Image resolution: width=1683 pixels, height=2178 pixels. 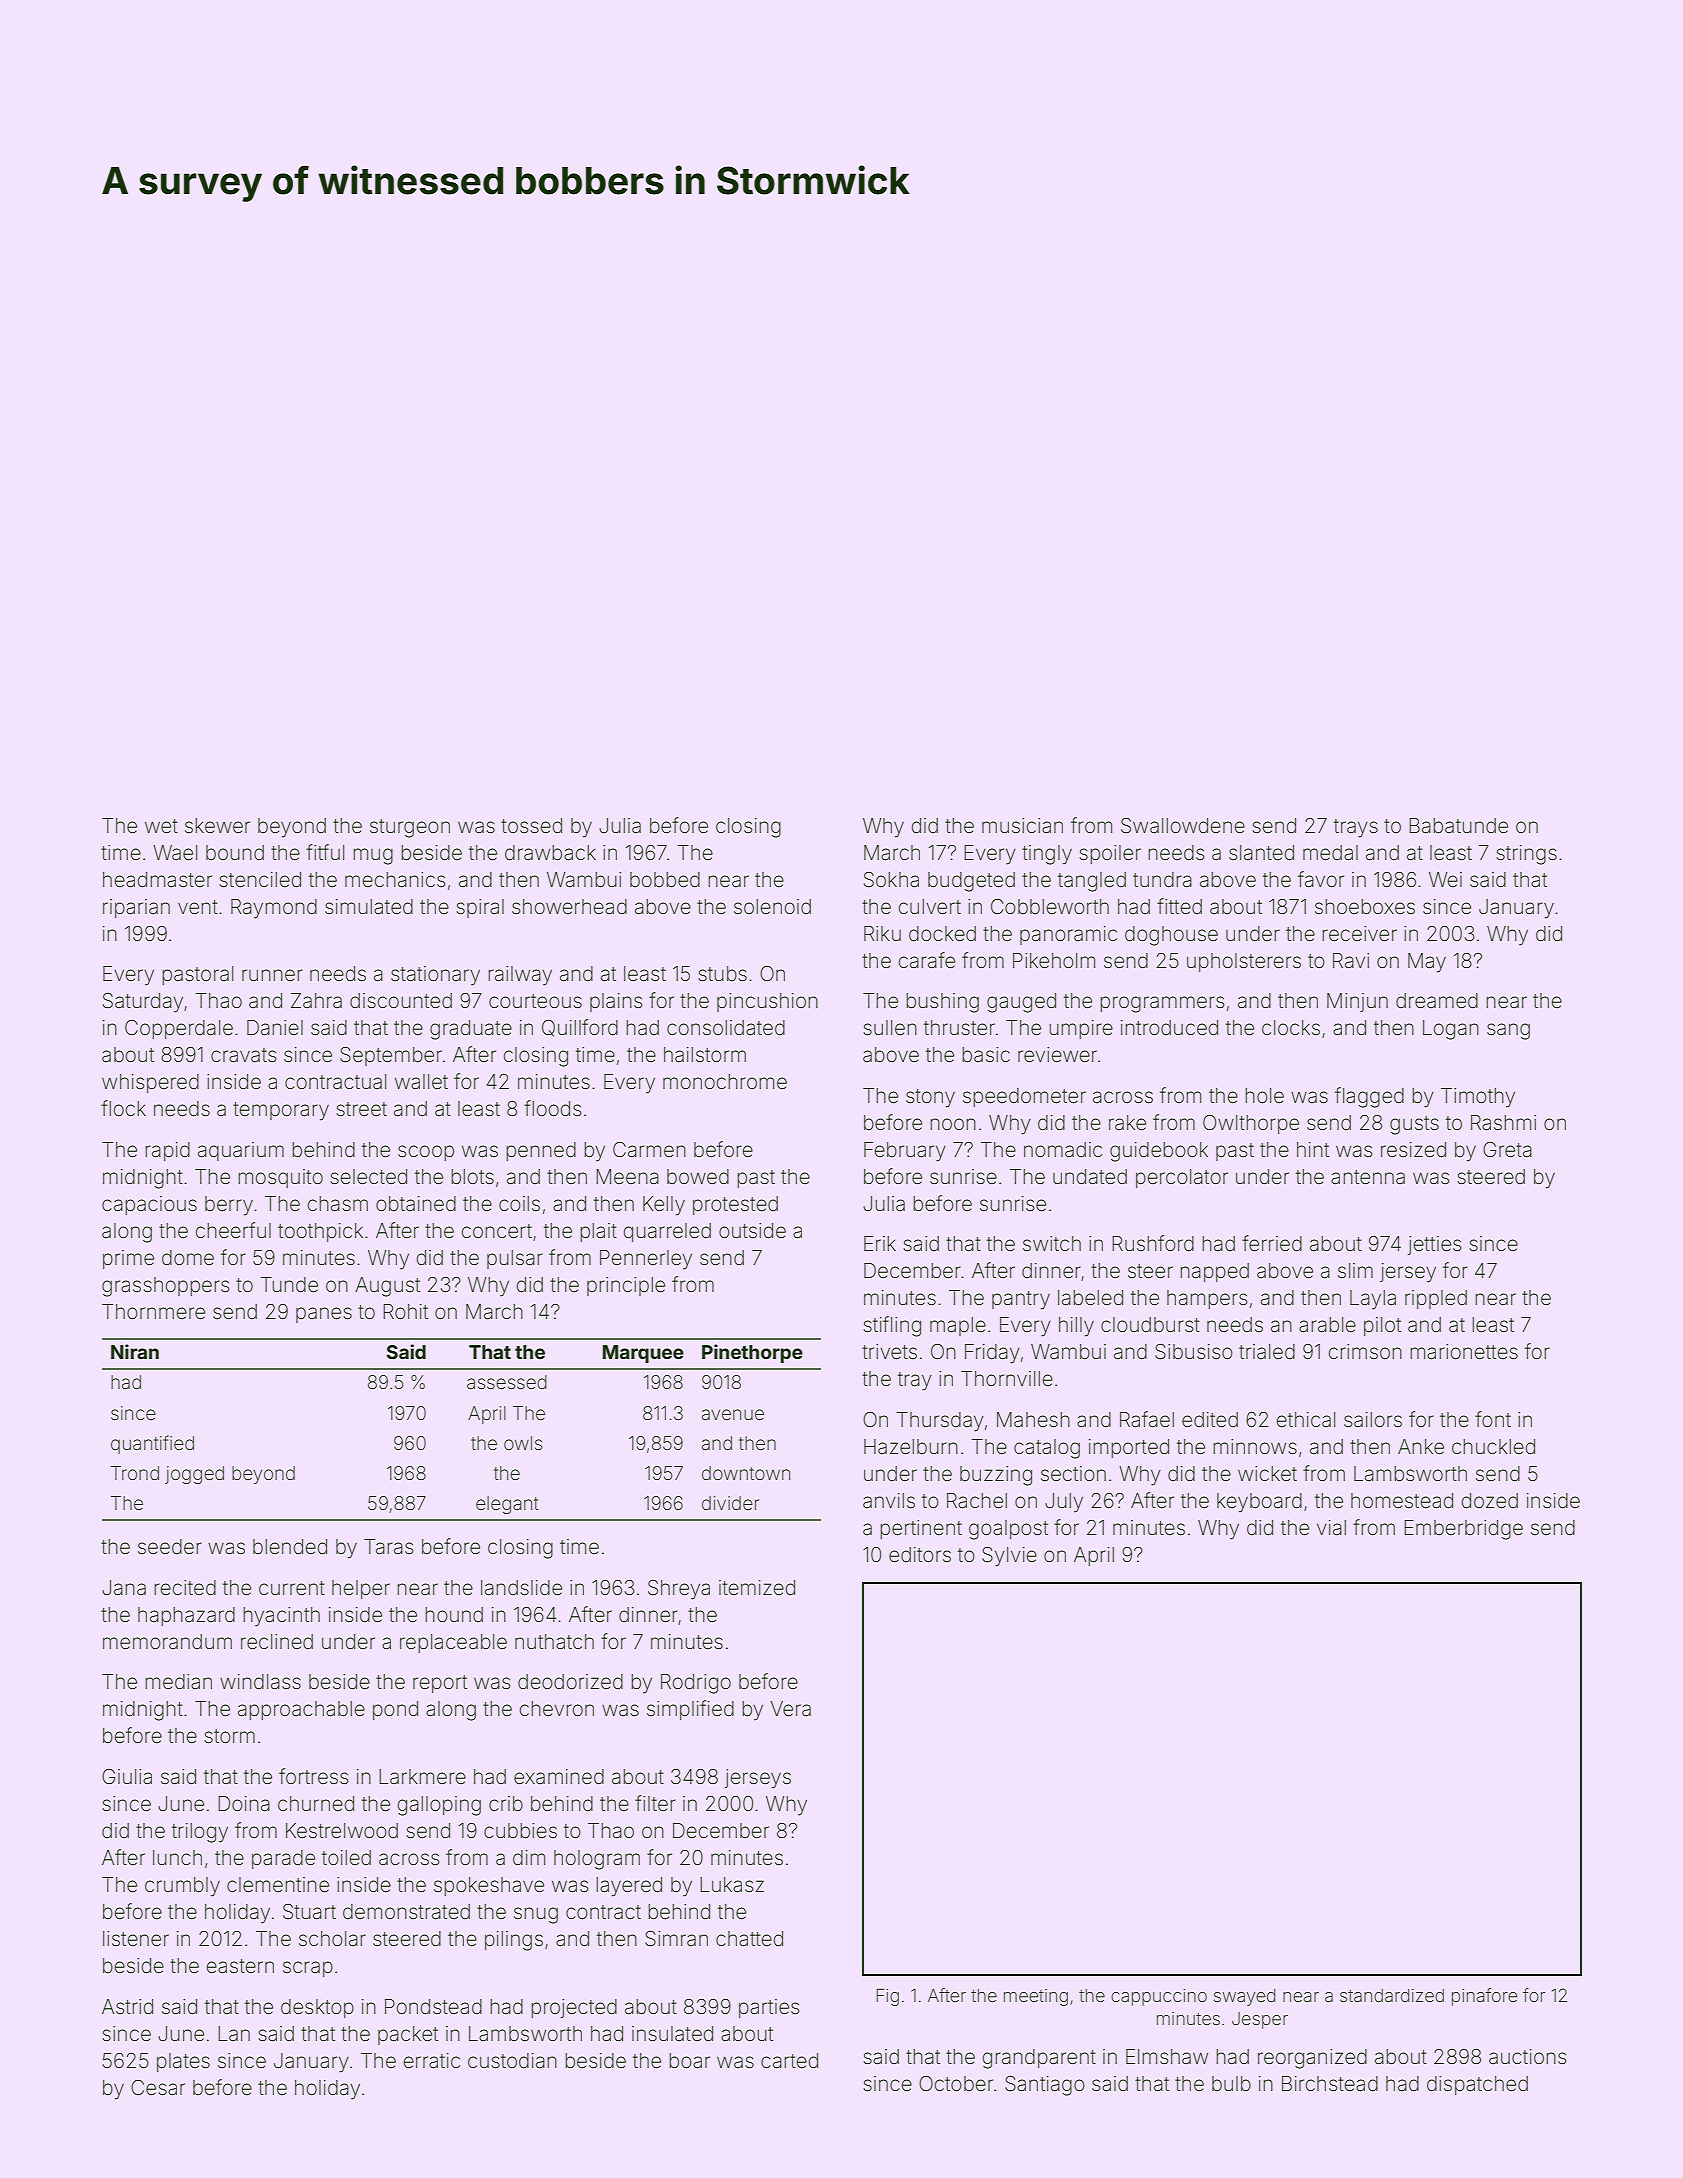 I want to click on parade, so click(x=283, y=1859).
